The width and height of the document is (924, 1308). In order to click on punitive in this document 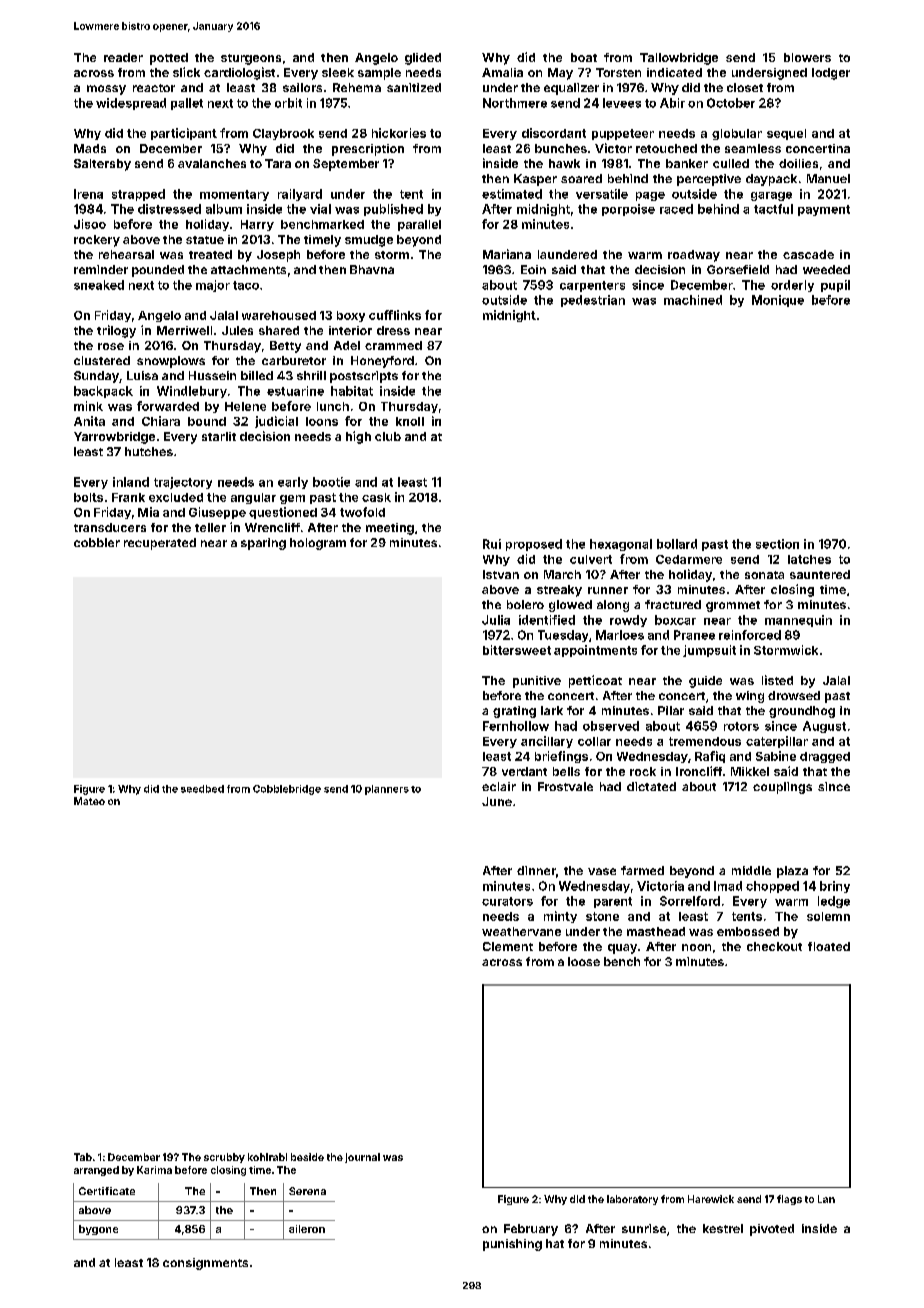, I will do `click(537, 682)`.
